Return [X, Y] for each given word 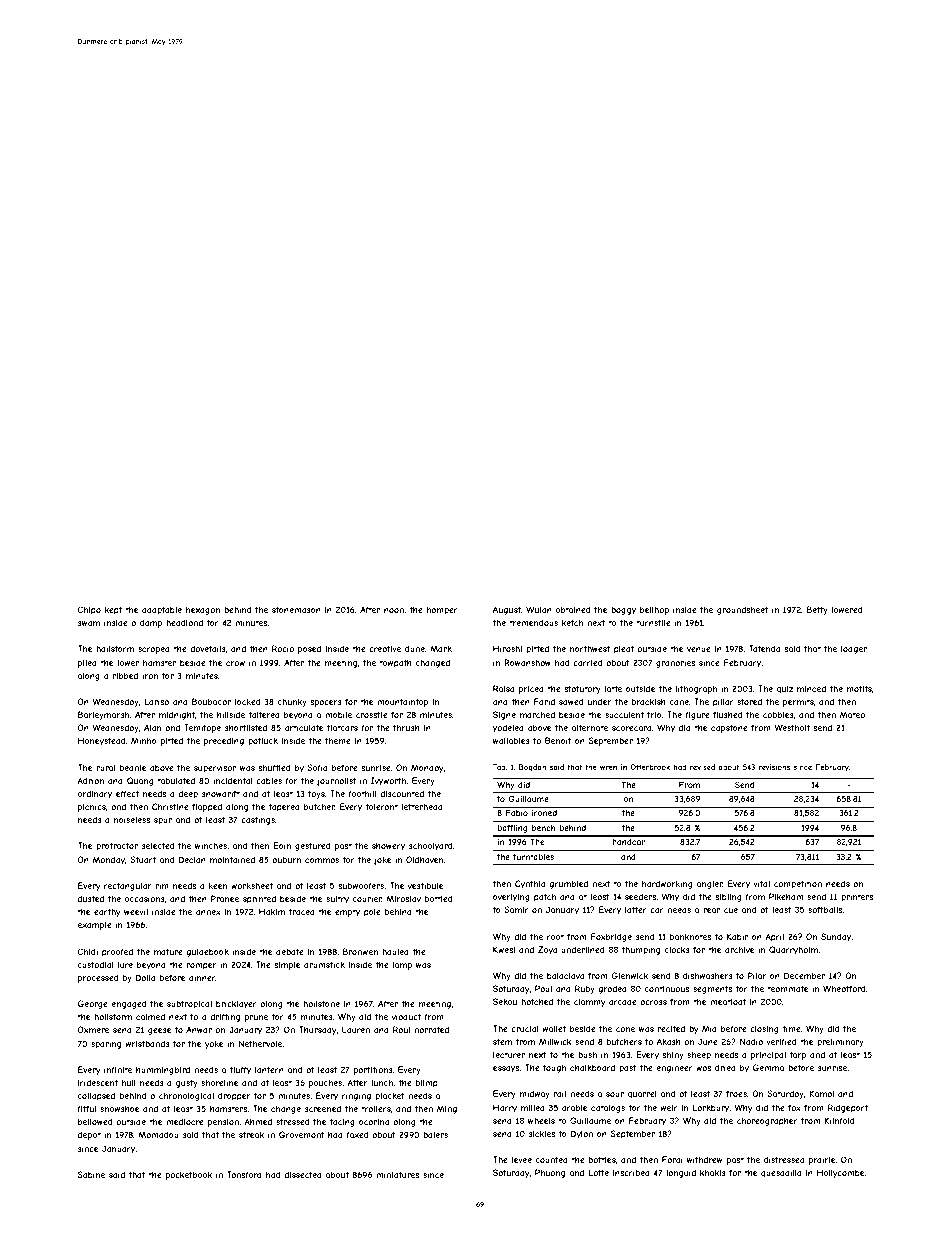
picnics [92, 807]
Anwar [199, 1029]
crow [235, 663]
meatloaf [728, 1001]
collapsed [96, 1096]
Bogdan [532, 768]
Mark [441, 648]
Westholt [792, 727]
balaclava [565, 975]
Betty [817, 610]
